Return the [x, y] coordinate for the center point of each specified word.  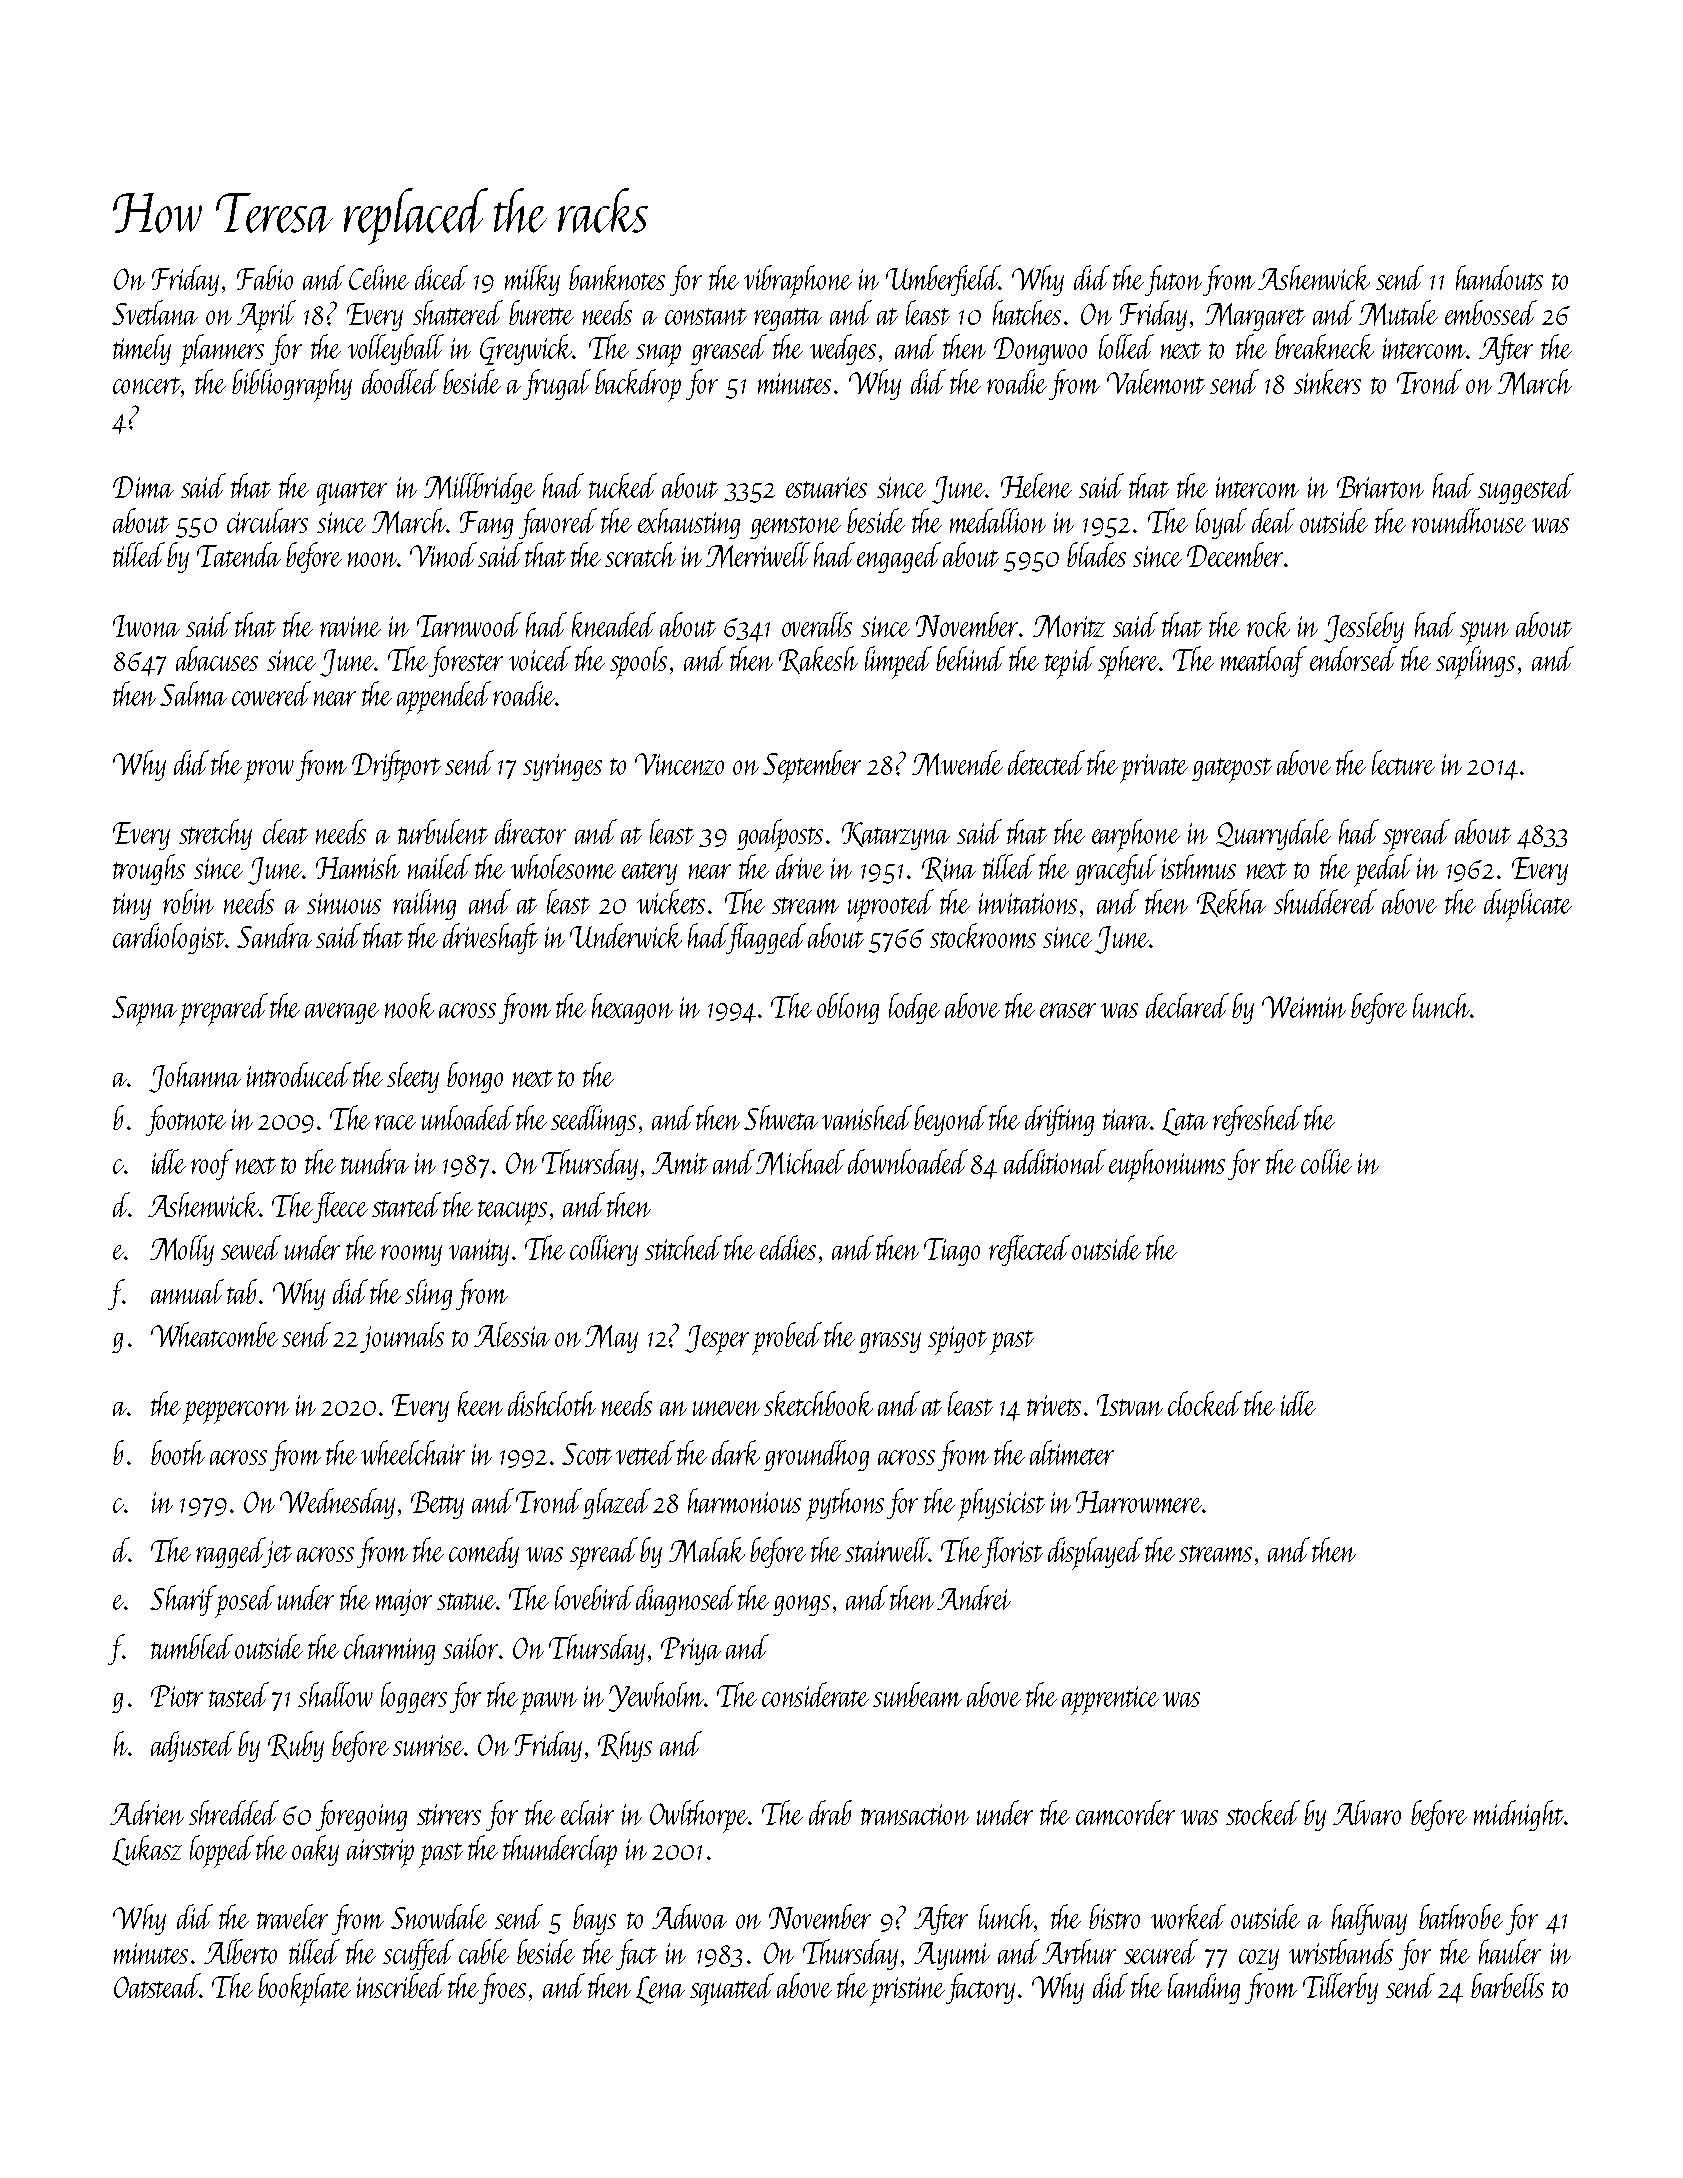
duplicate [1528, 905]
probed [787, 1338]
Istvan [1130, 1405]
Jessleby [1364, 627]
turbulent [443, 831]
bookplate [304, 1989]
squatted [732, 1989]
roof [212, 1164]
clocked [1205, 1403]
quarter [352, 493]
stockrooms [983, 935]
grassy [890, 1342]
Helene [1036, 485]
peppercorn [236, 1412]
